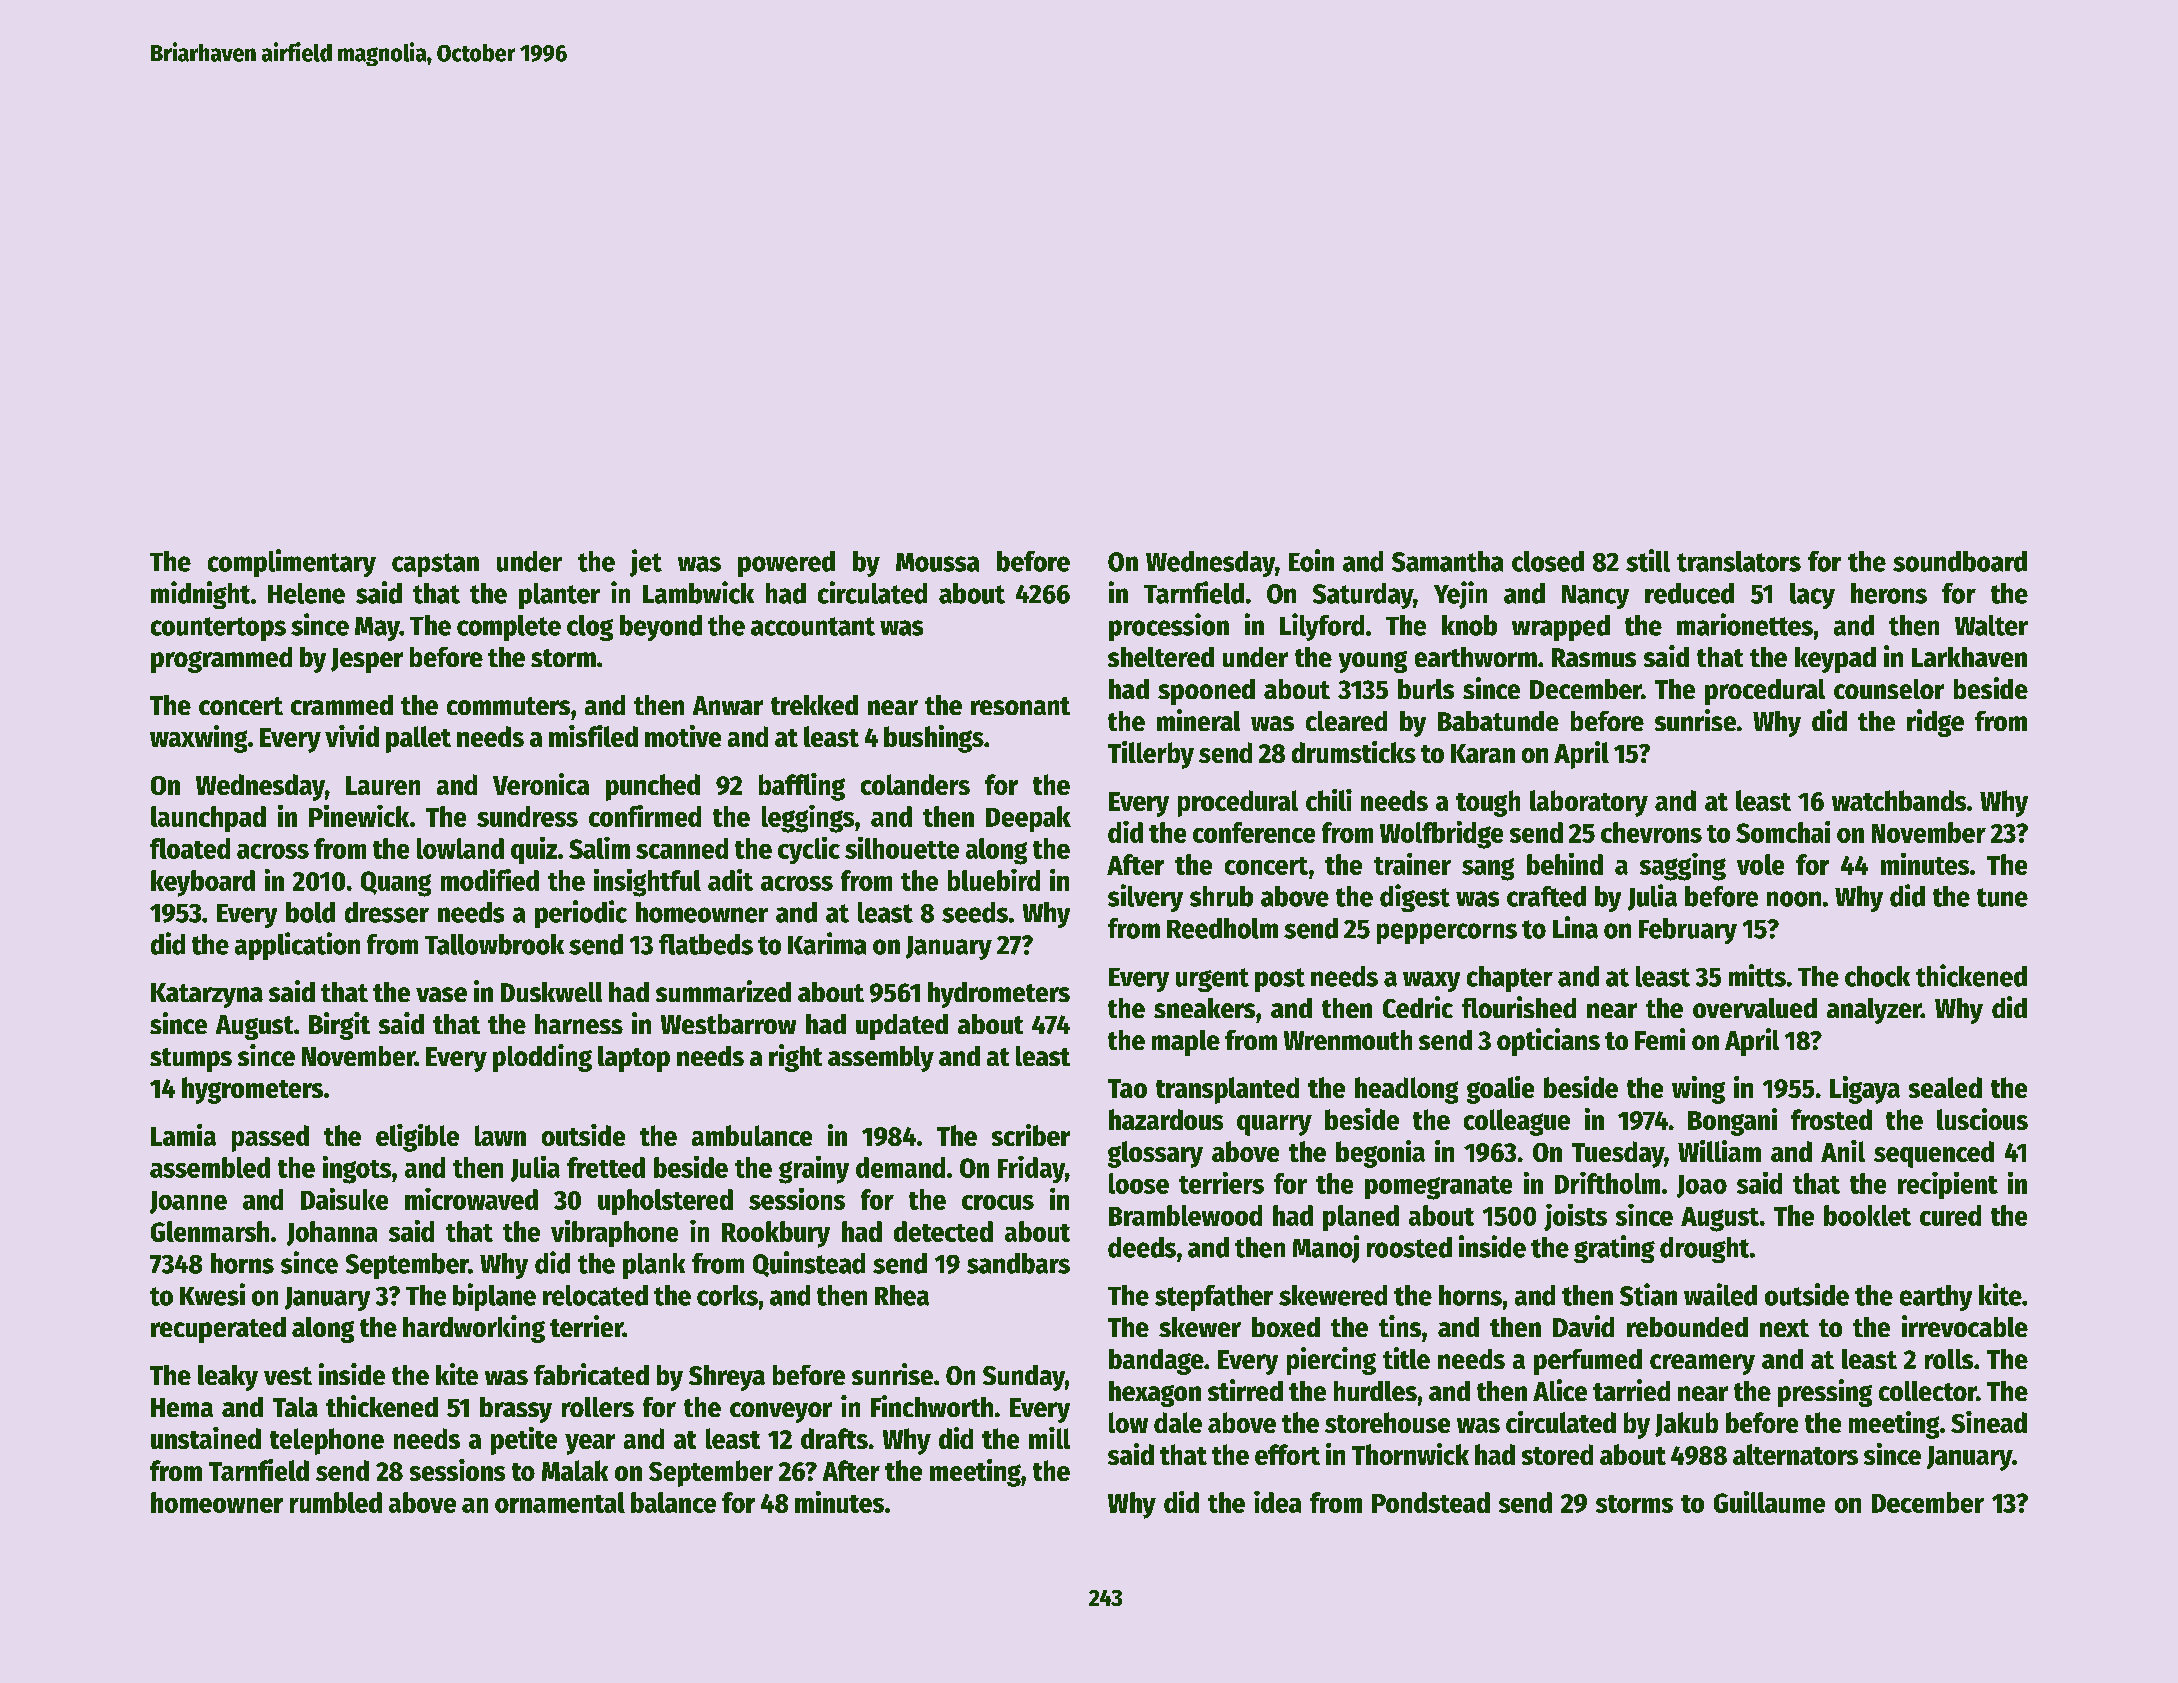 The width and height of the screenshot is (2178, 1683). What do you see at coordinates (999, 995) in the screenshot?
I see `hydrometers` at bounding box center [999, 995].
